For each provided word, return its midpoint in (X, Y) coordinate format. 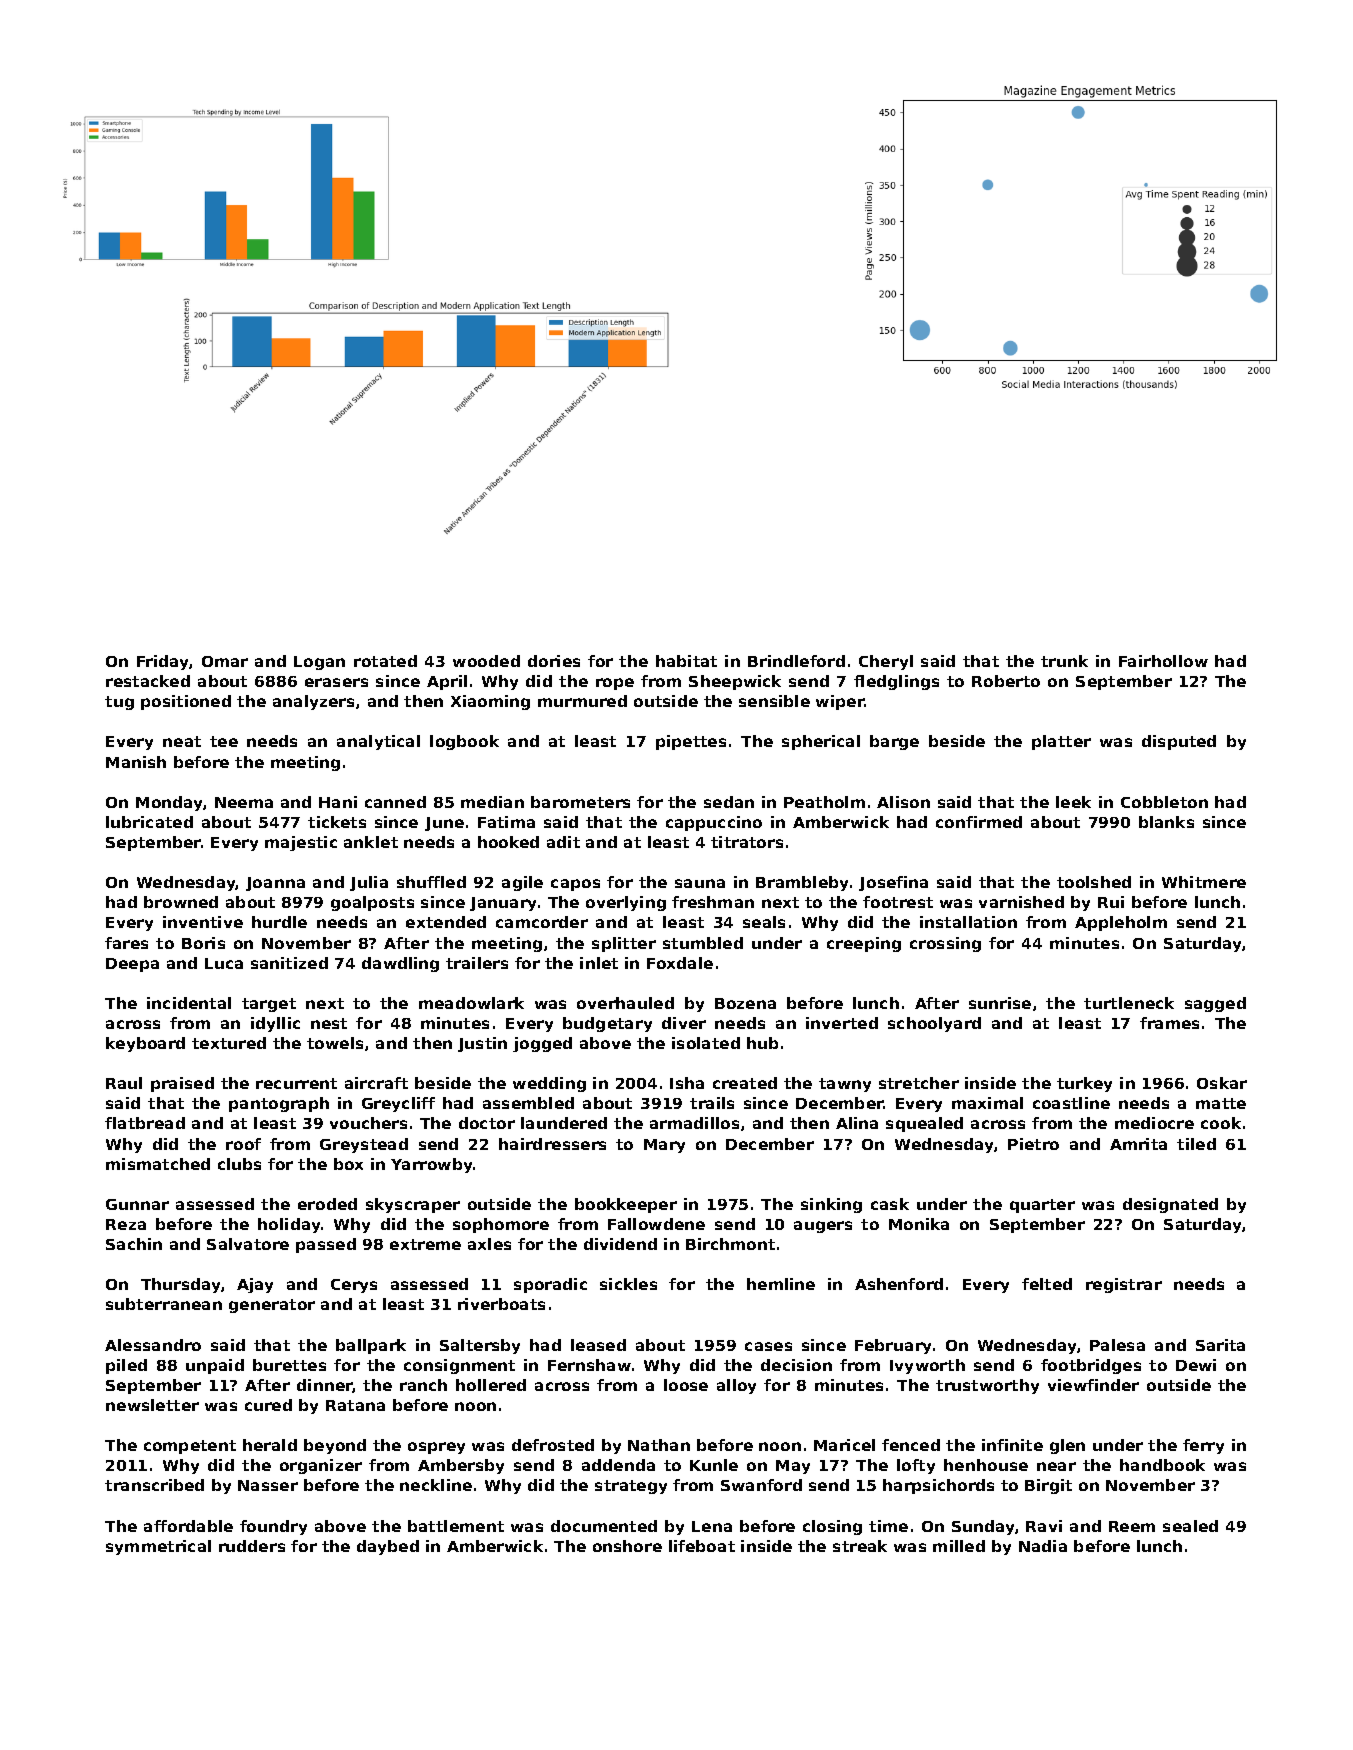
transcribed (154, 1485)
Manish (136, 762)
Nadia (1043, 1546)
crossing (945, 944)
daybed (388, 1547)
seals (764, 922)
